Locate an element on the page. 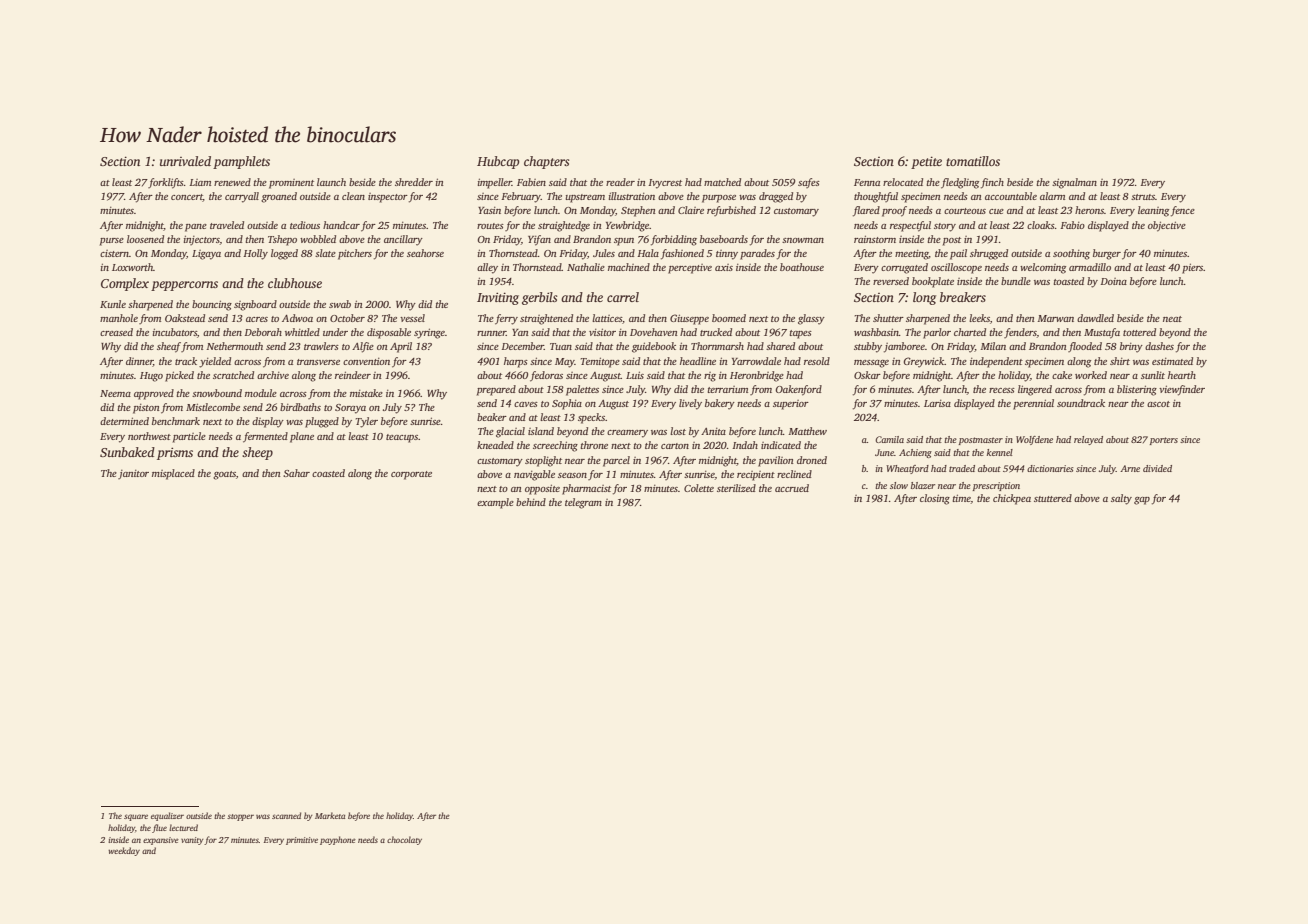 The height and width of the image is (924, 1308). recess is located at coordinates (1002, 390).
